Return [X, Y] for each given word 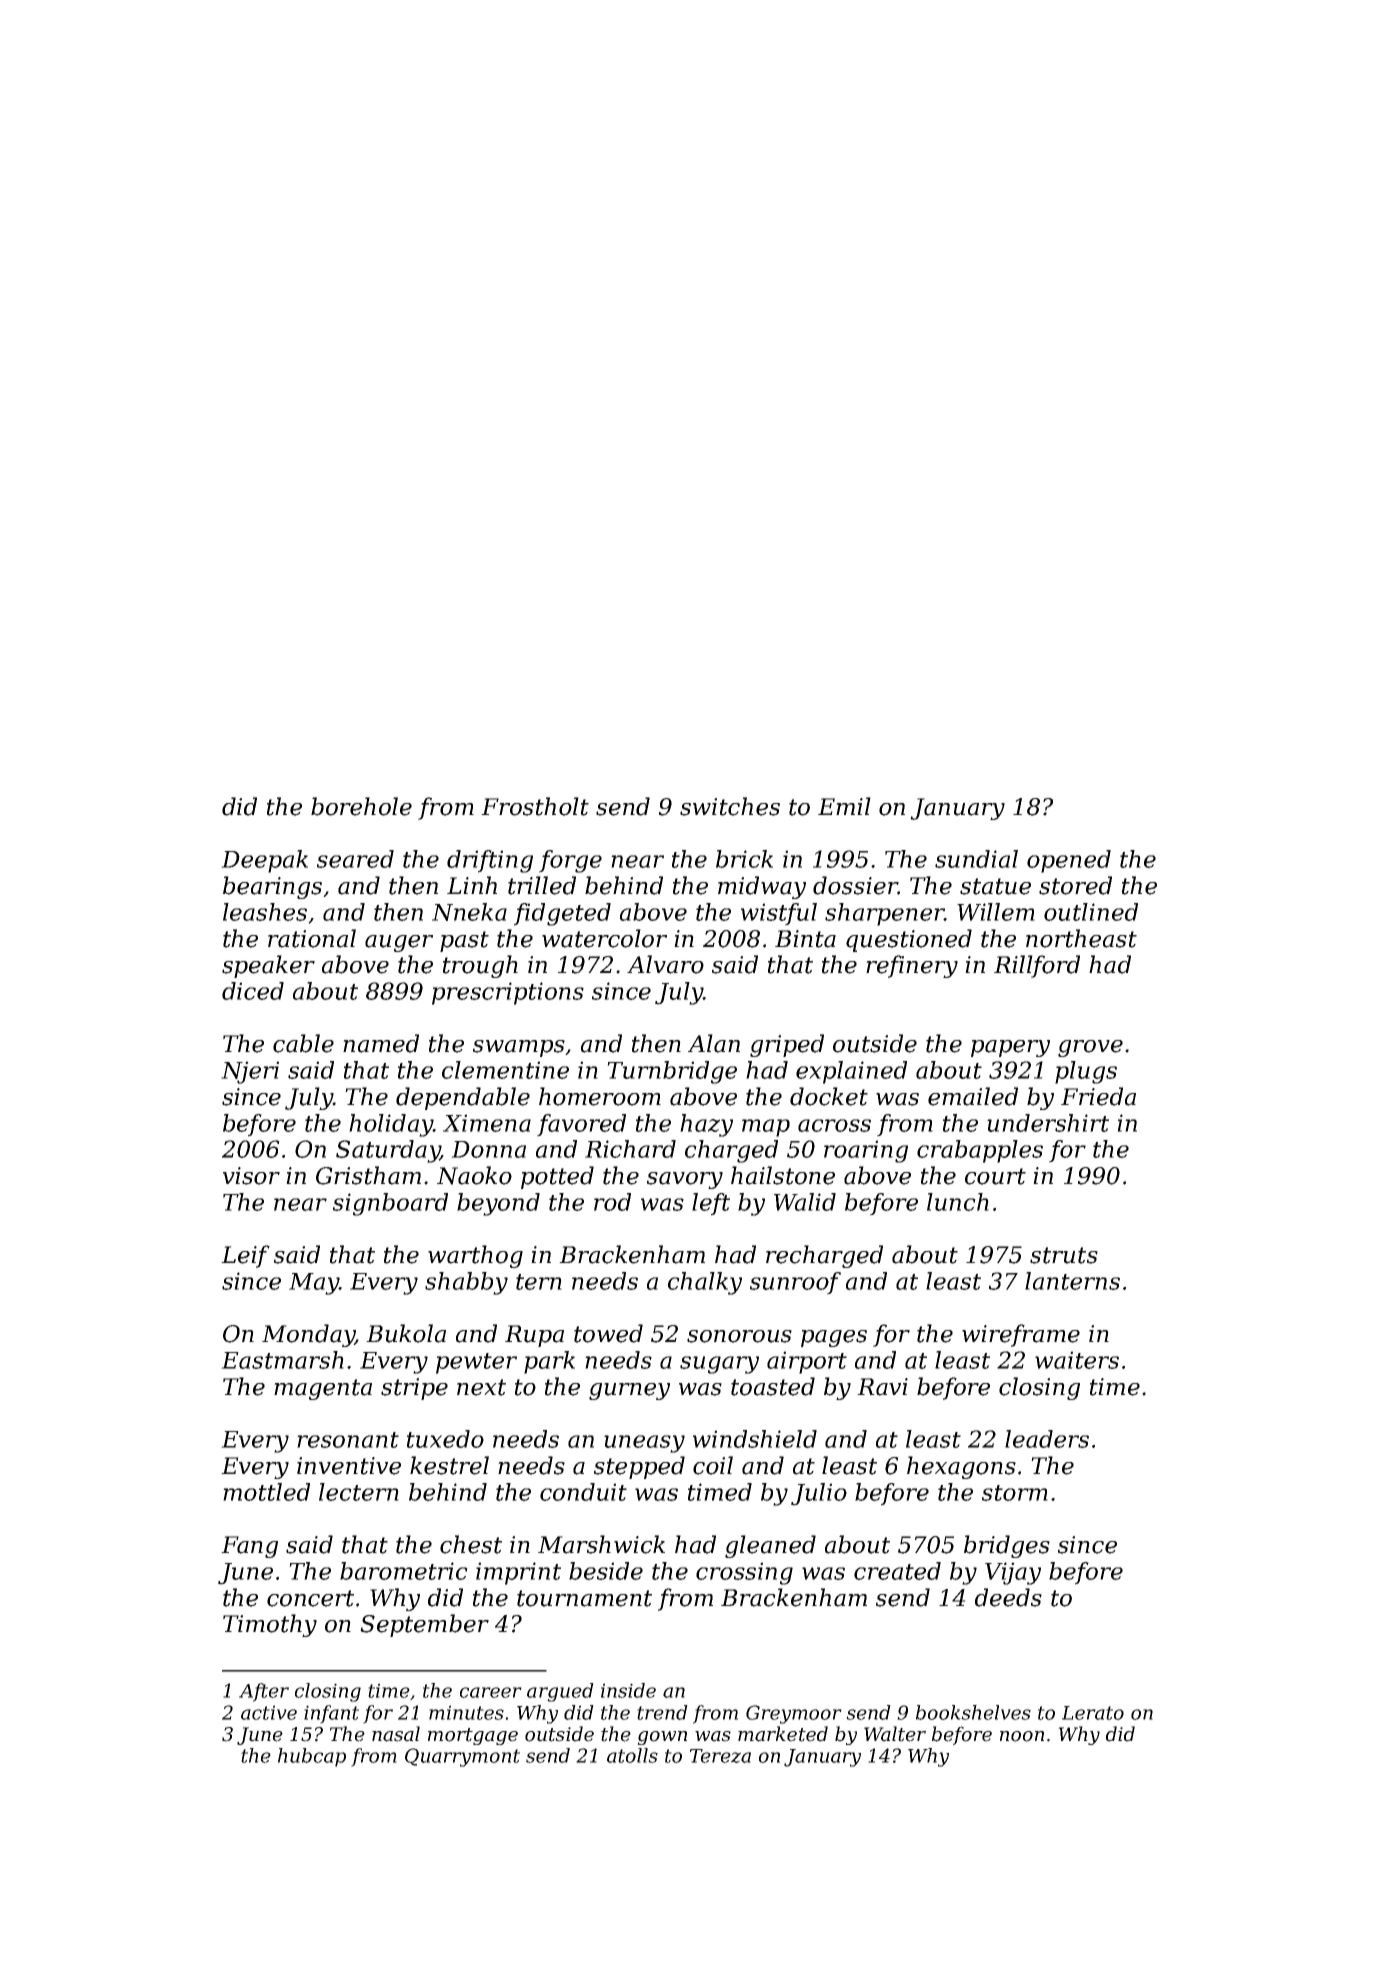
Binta [805, 939]
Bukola [406, 1333]
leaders [1047, 1439]
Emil [844, 806]
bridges [1007, 1546]
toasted [773, 1386]
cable [303, 1043]
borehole [361, 806]
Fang [249, 1547]
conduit [583, 1492]
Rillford [1037, 966]
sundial [976, 859]
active [269, 1712]
